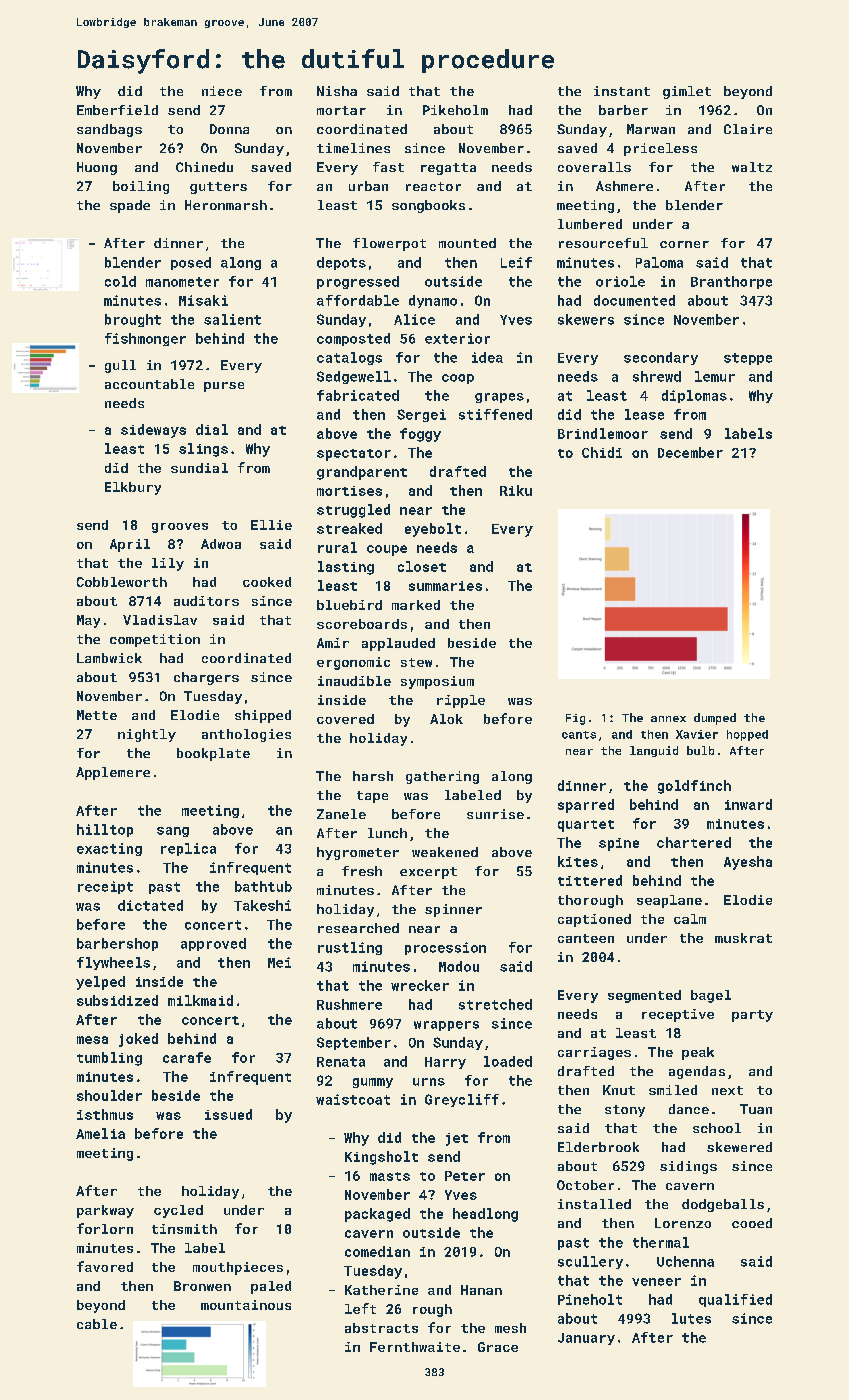 The height and width of the image is (1400, 849). I want to click on steppe, so click(748, 359).
